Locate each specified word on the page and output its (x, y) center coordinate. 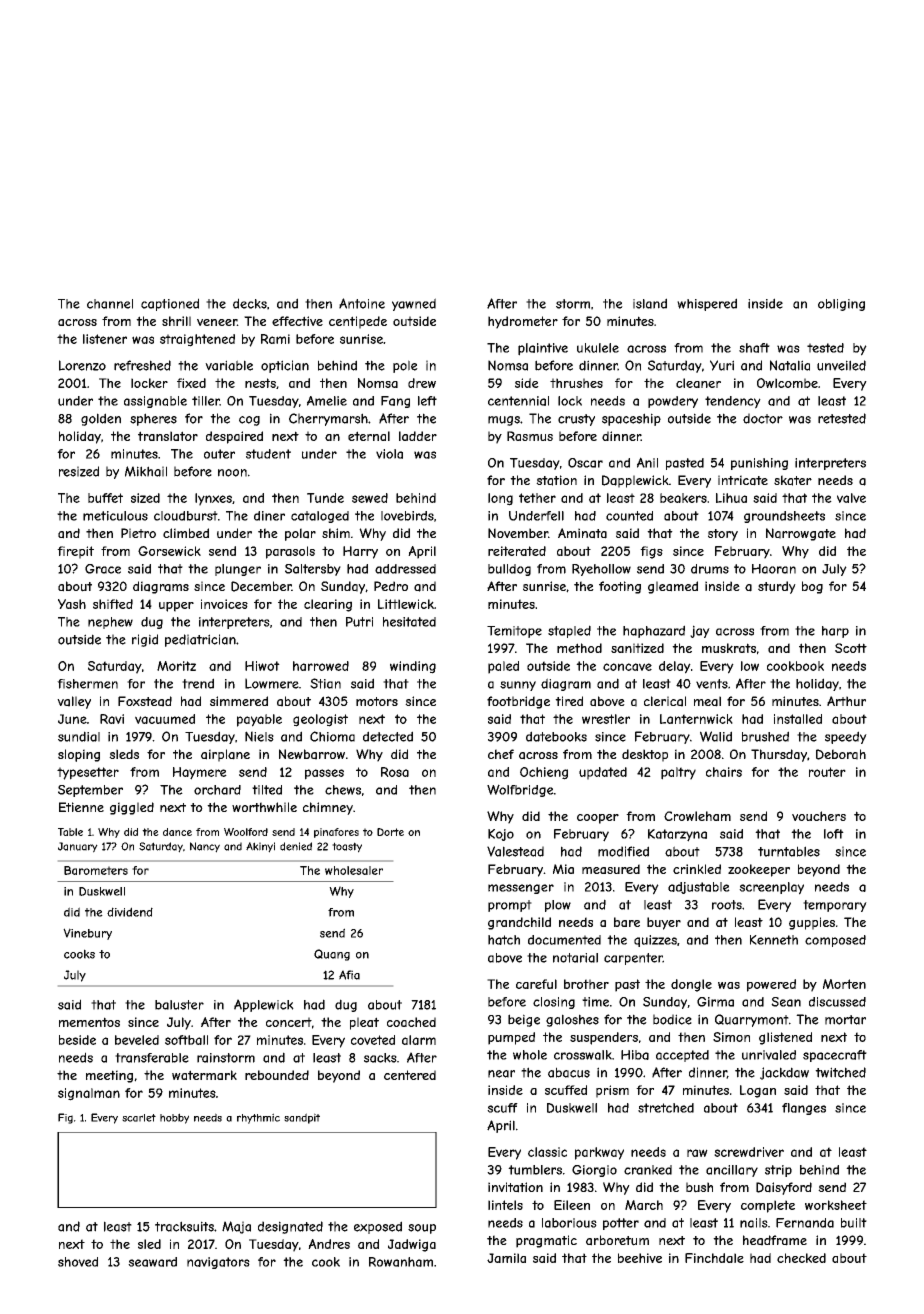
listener (105, 339)
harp (835, 632)
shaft (754, 348)
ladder (418, 436)
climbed (186, 533)
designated (290, 1227)
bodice (672, 1019)
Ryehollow (601, 570)
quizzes (655, 941)
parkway (599, 1153)
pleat (364, 1023)
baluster (179, 1005)
